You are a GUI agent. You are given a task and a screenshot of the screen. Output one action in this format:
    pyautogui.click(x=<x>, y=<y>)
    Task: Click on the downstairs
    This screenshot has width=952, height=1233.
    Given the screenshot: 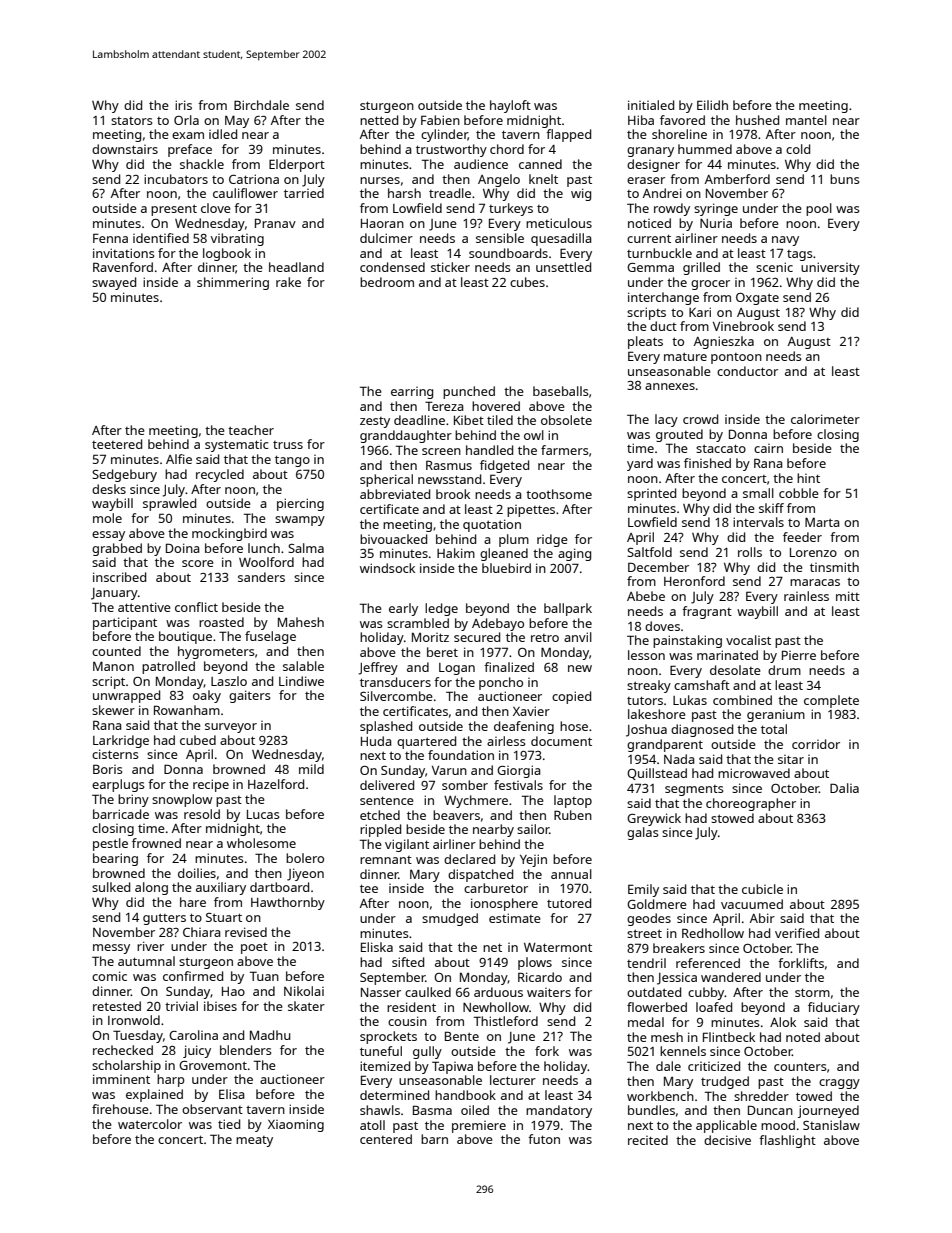 What is the action you would take?
    pyautogui.click(x=125, y=149)
